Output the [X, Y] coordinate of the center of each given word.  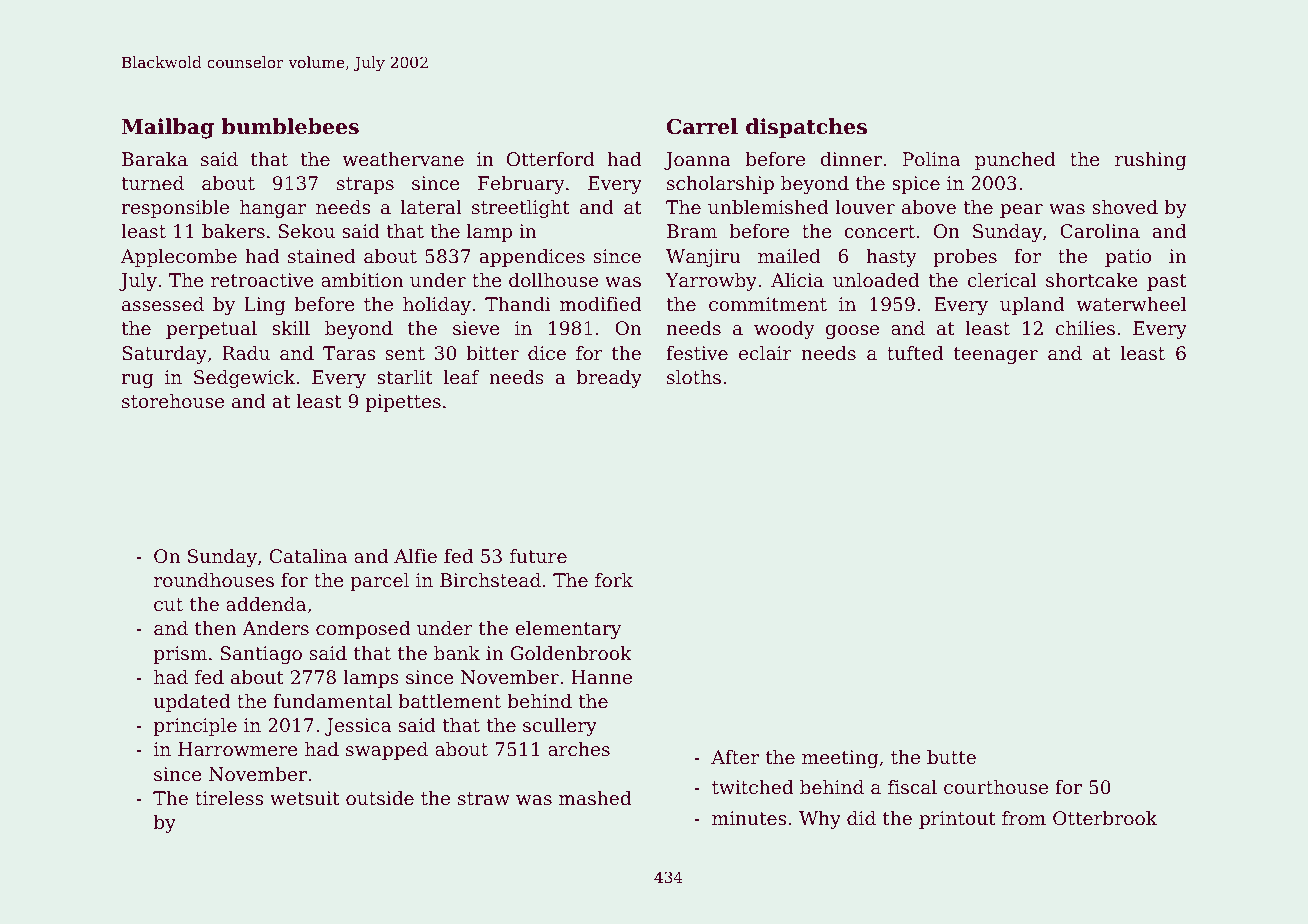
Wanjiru [703, 258]
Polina [931, 159]
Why [820, 820]
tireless [229, 798]
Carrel [702, 126]
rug [138, 381]
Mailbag [168, 128]
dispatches [806, 128]
